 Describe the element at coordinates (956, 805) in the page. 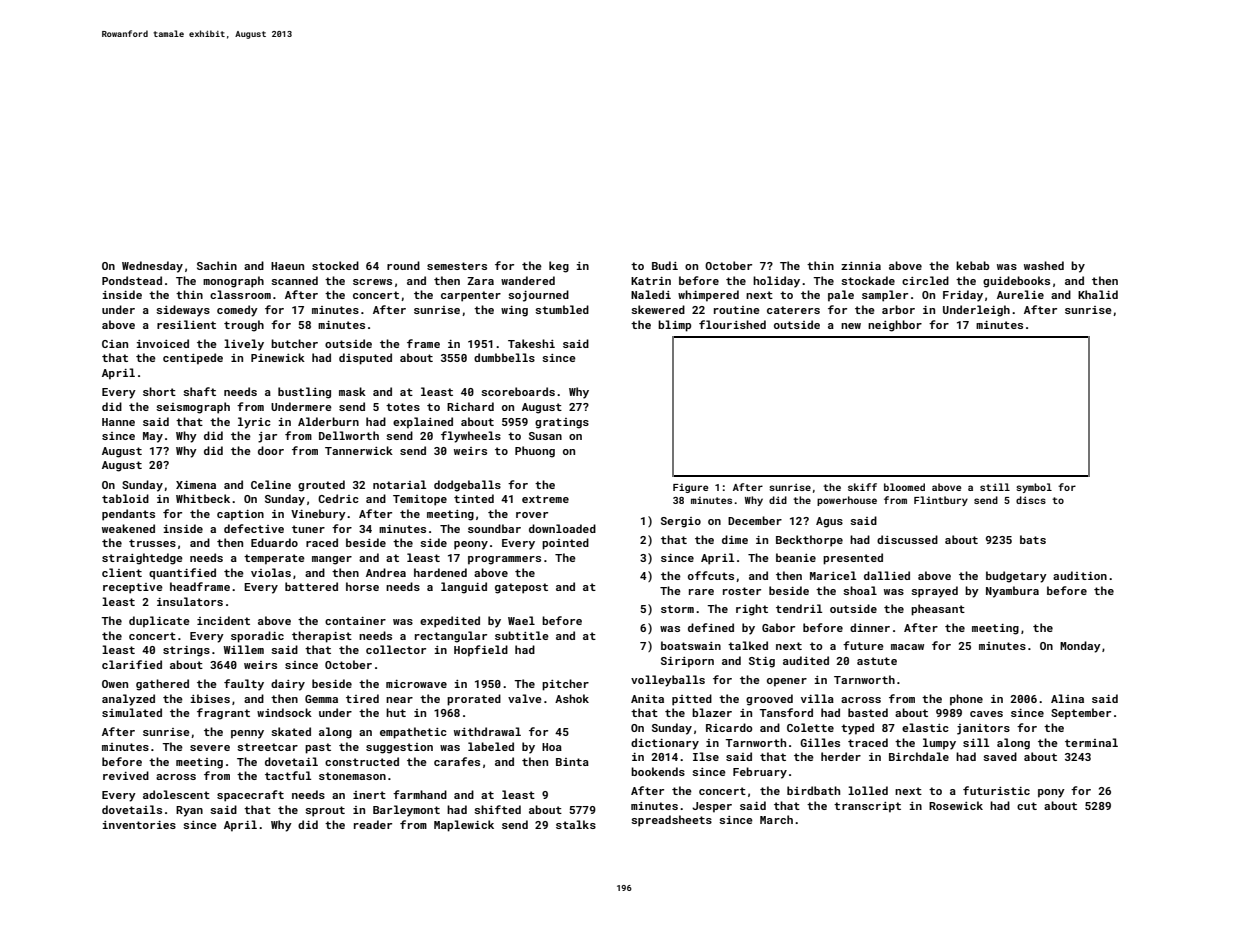

I see `Rosewick` at that location.
